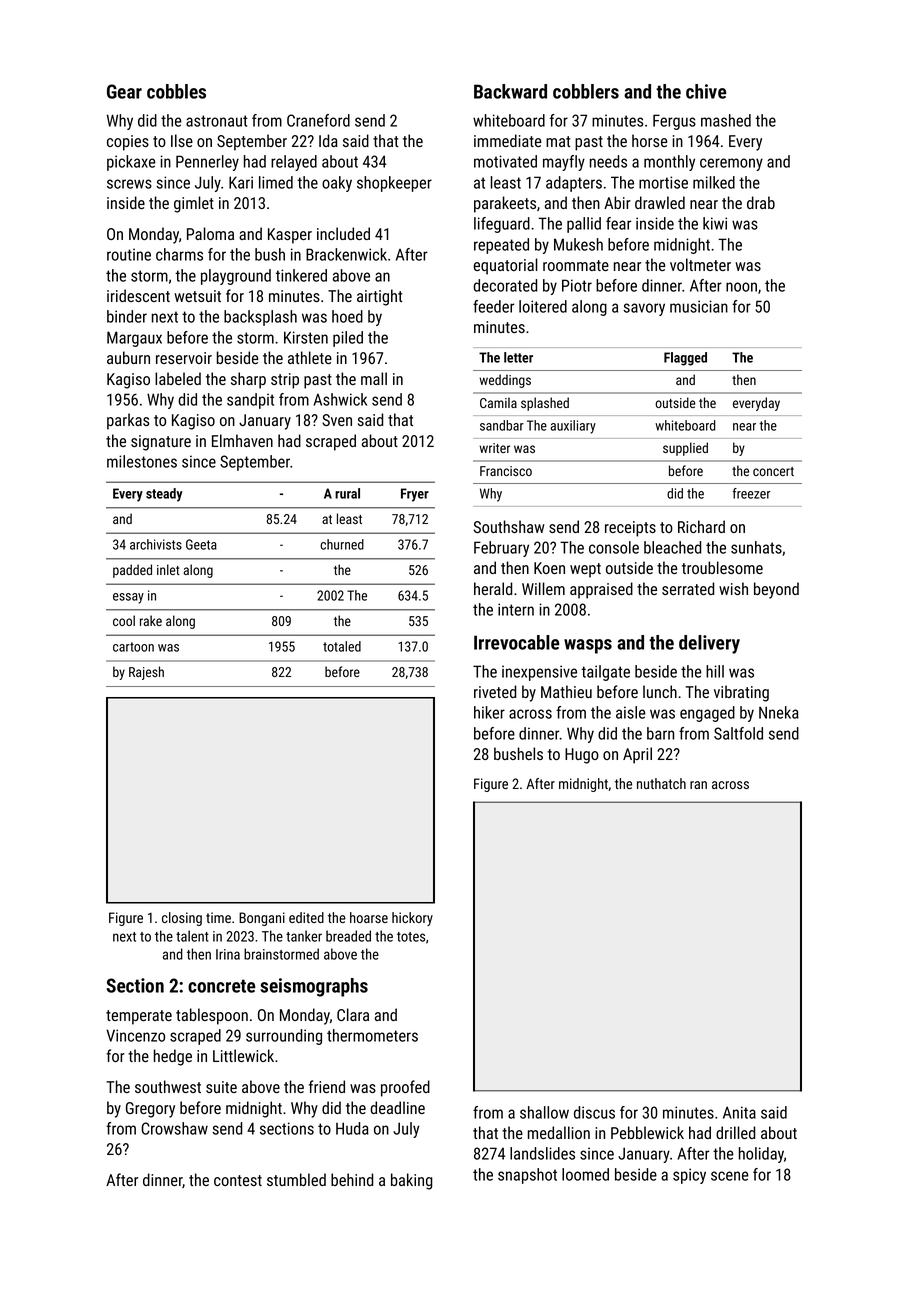  Describe the element at coordinates (637, 755) in the screenshot. I see `April` at that location.
